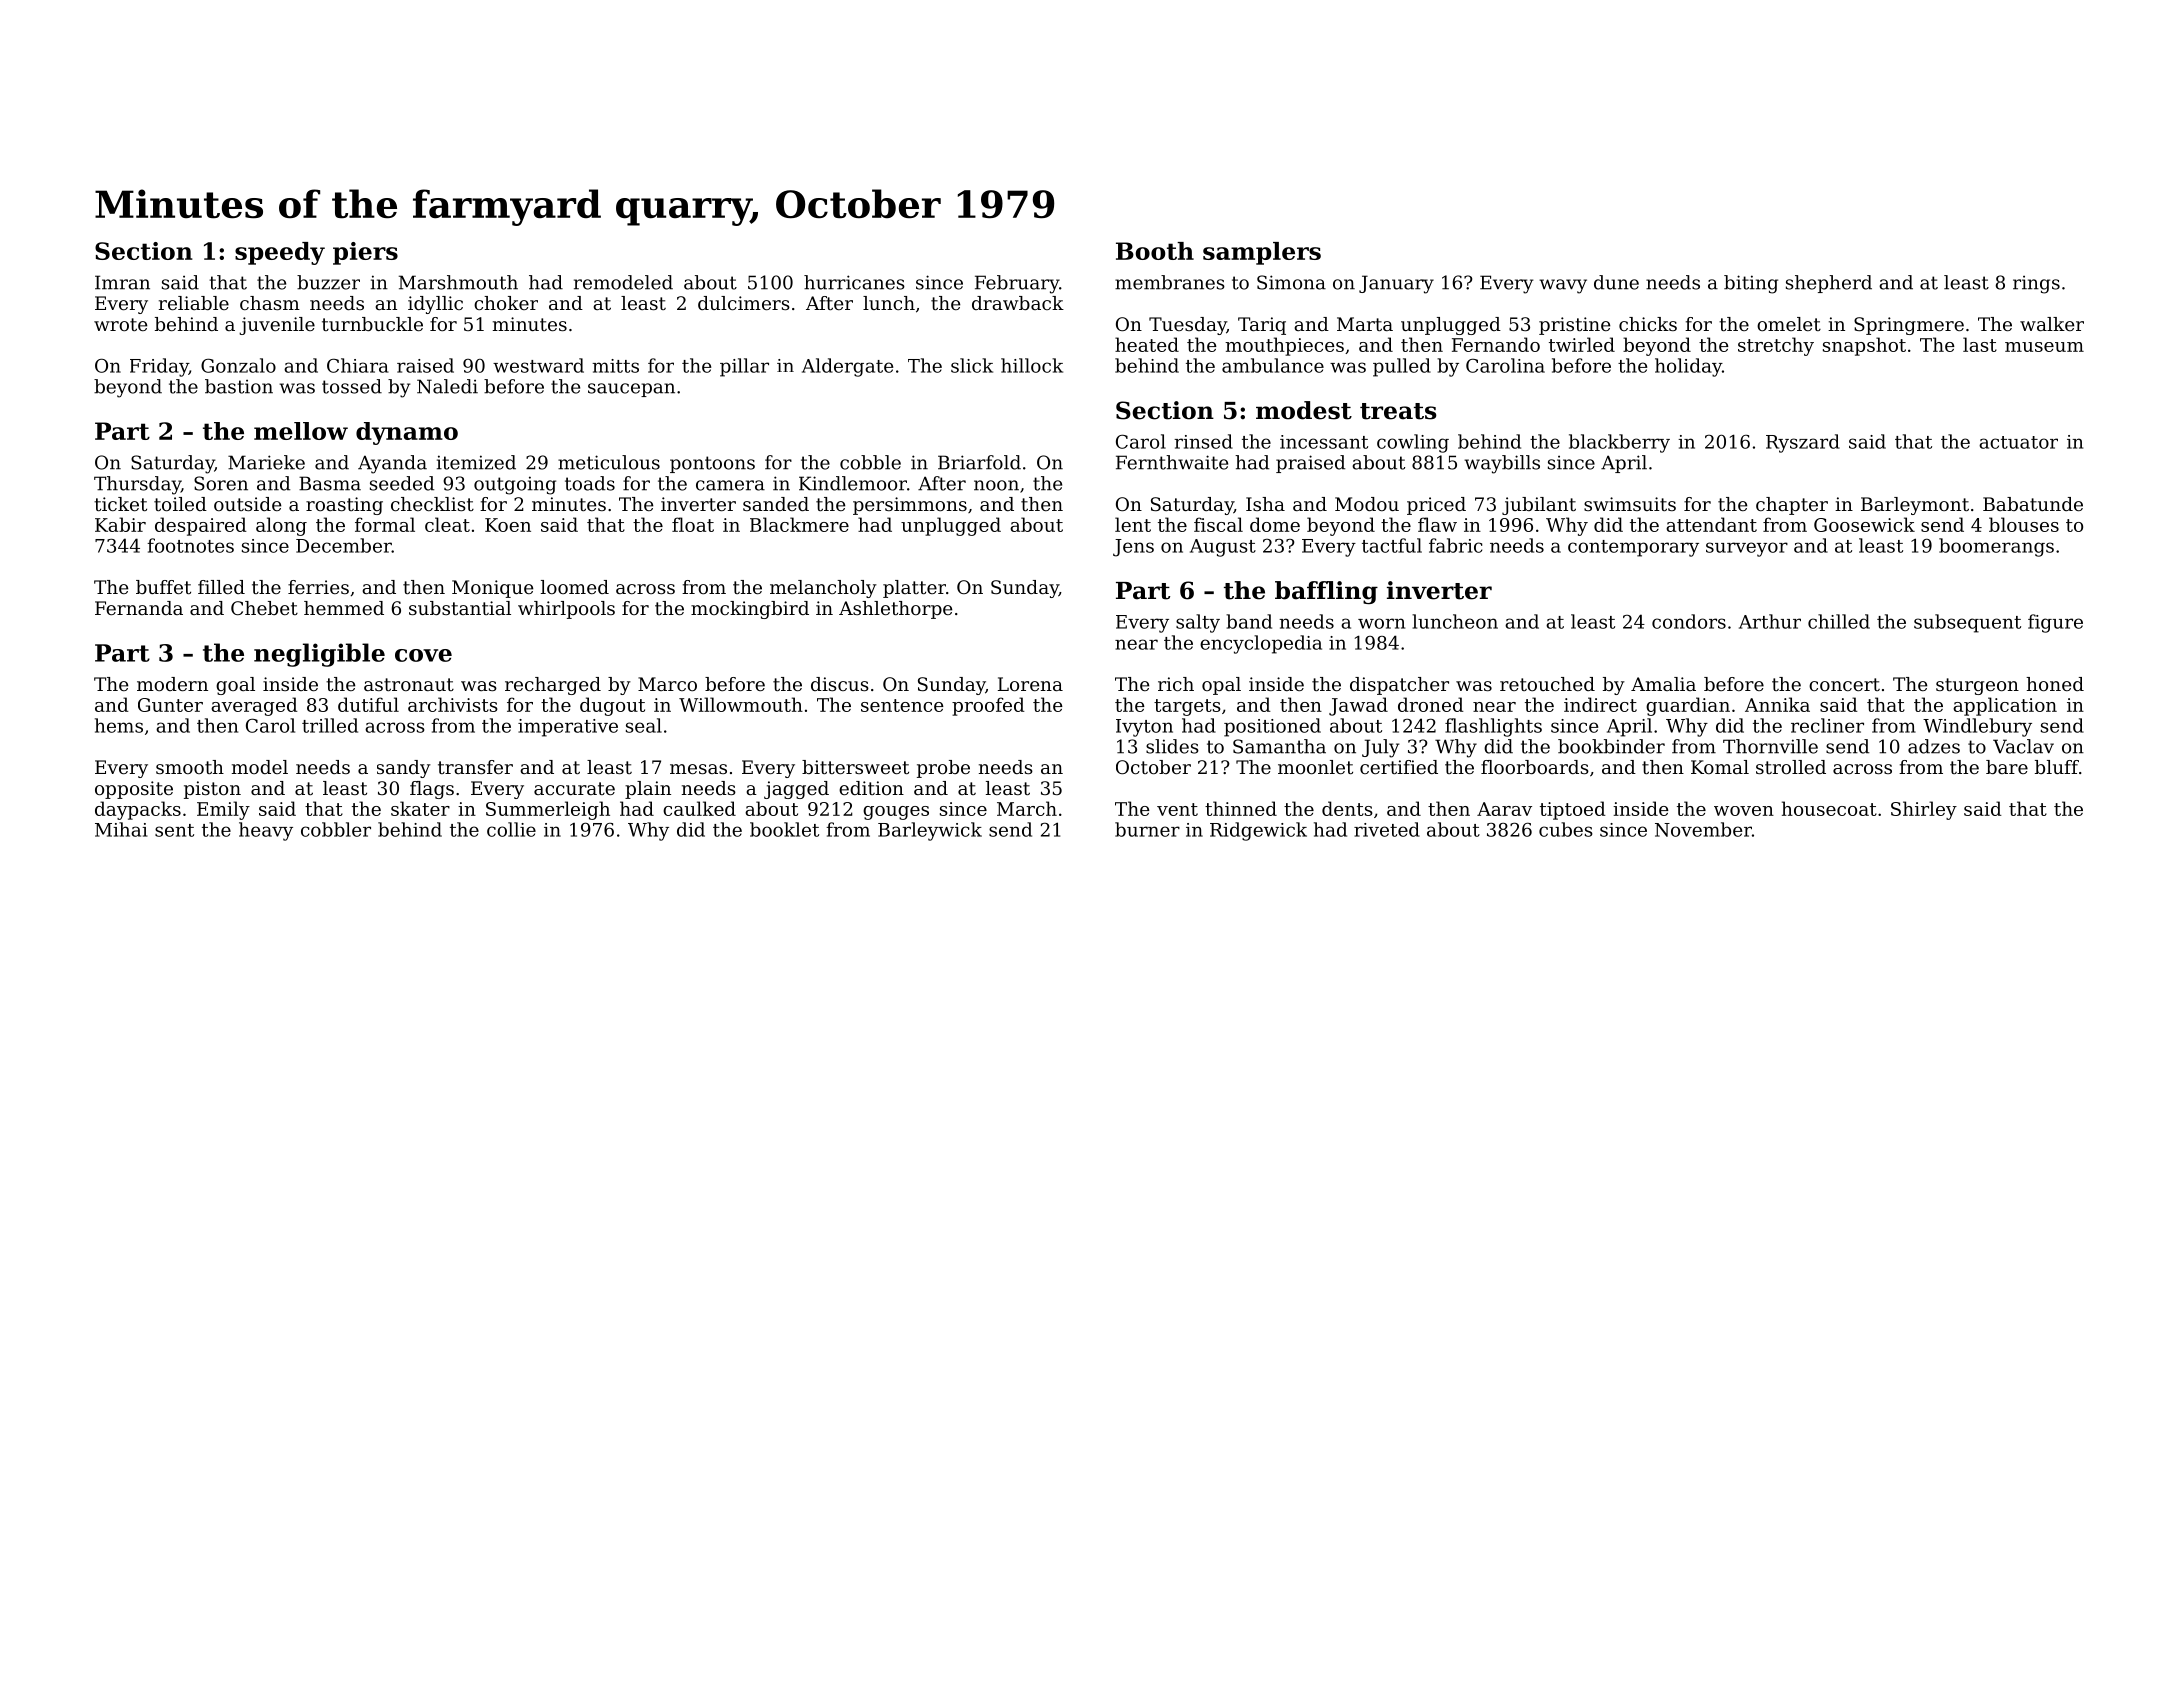  Describe the element at coordinates (1703, 829) in the screenshot. I see `November` at that location.
